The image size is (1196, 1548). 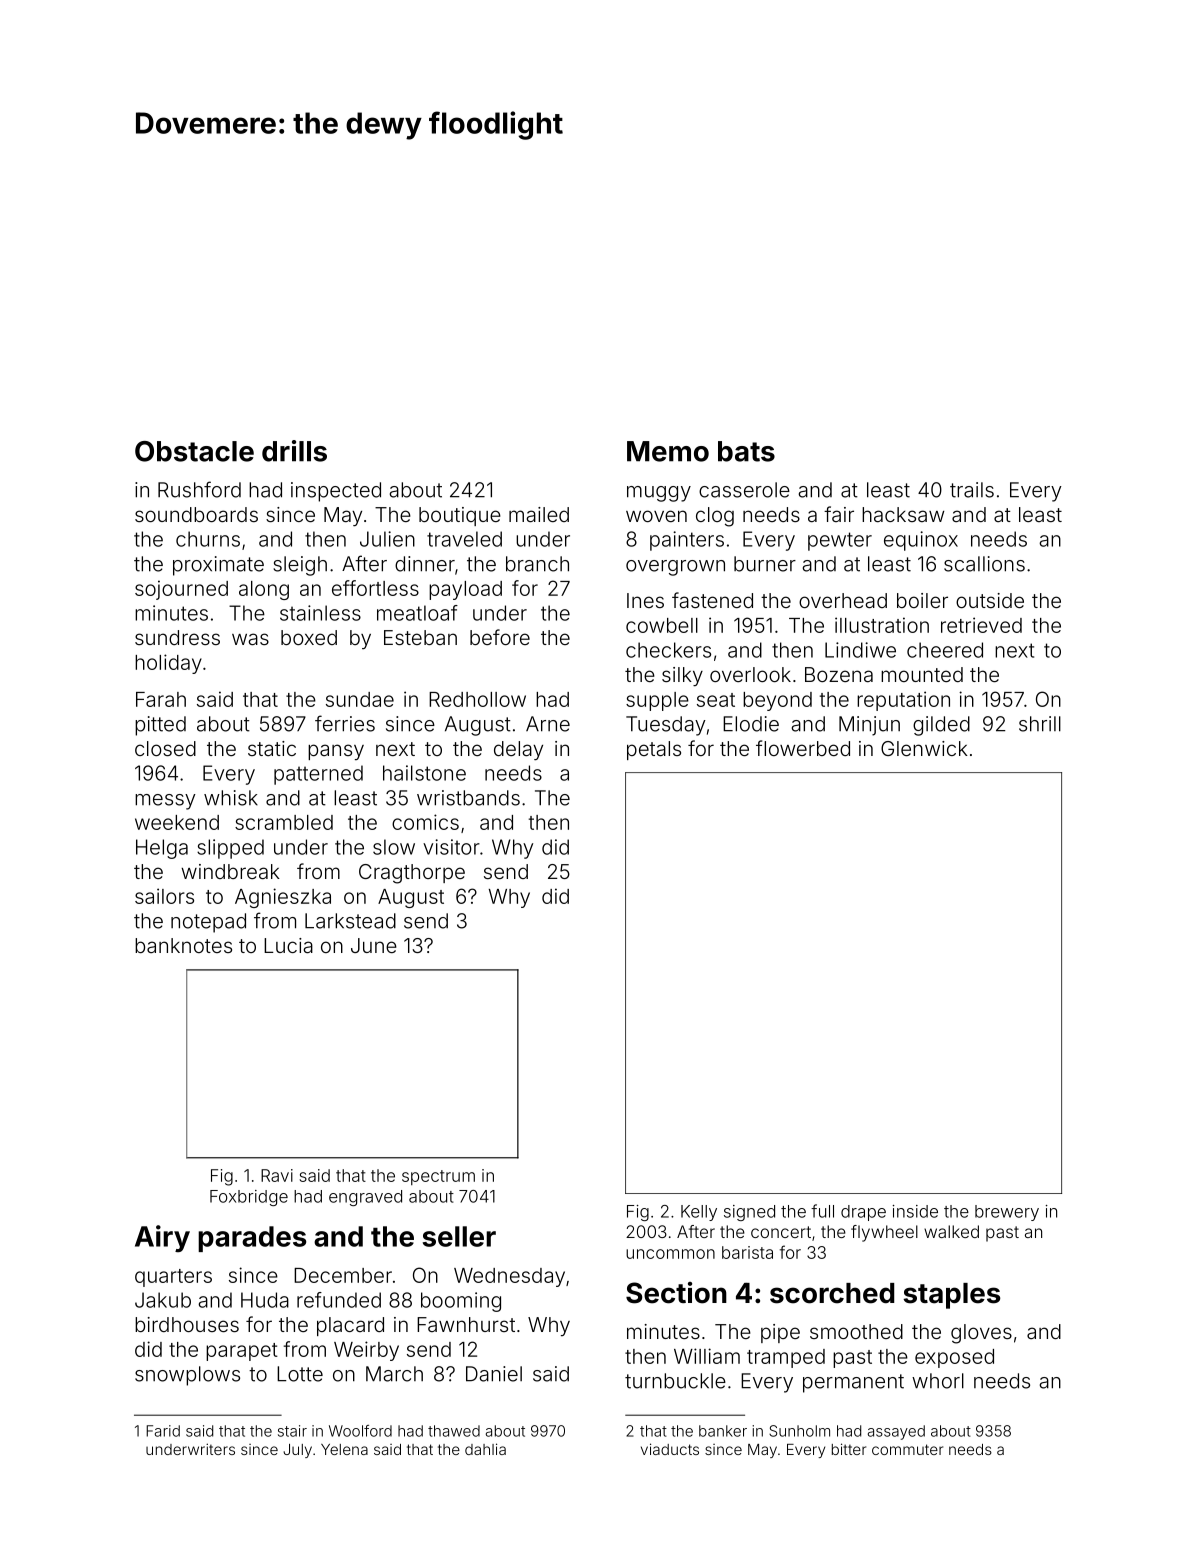 What do you see at coordinates (194, 451) in the screenshot?
I see `Obstacle` at bounding box center [194, 451].
